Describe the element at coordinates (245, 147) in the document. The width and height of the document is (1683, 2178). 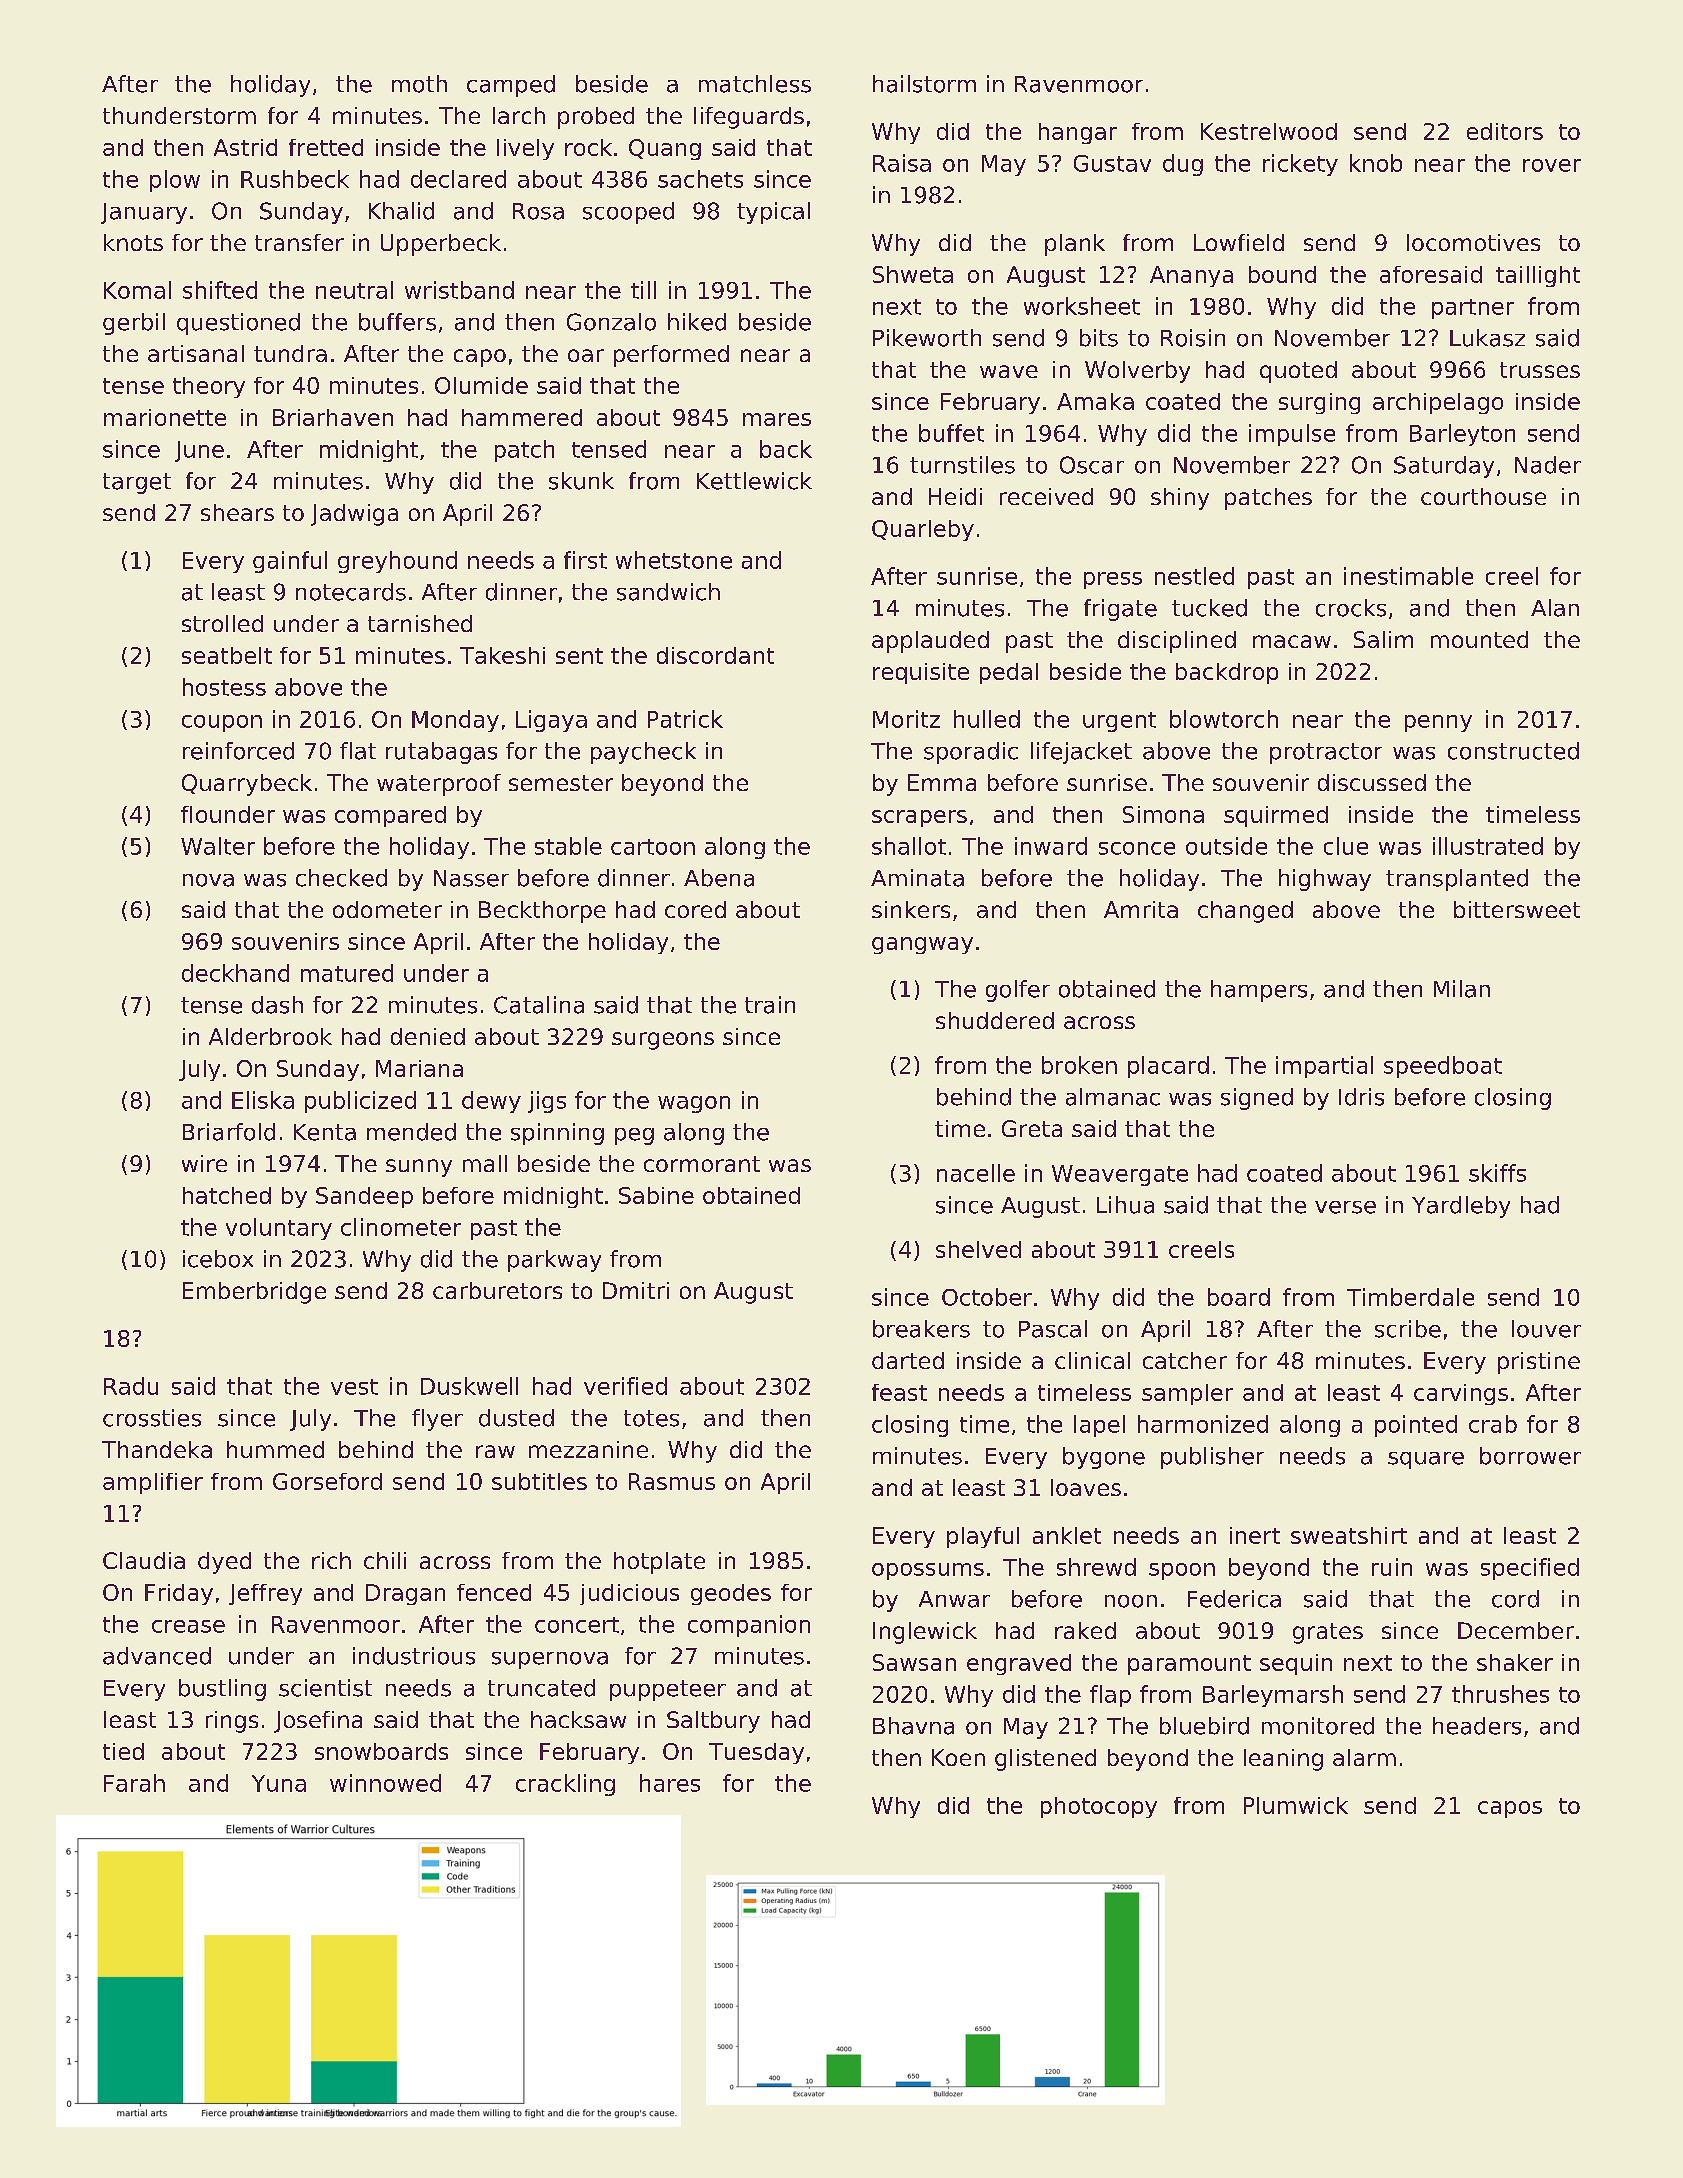
I see `Astrid` at that location.
